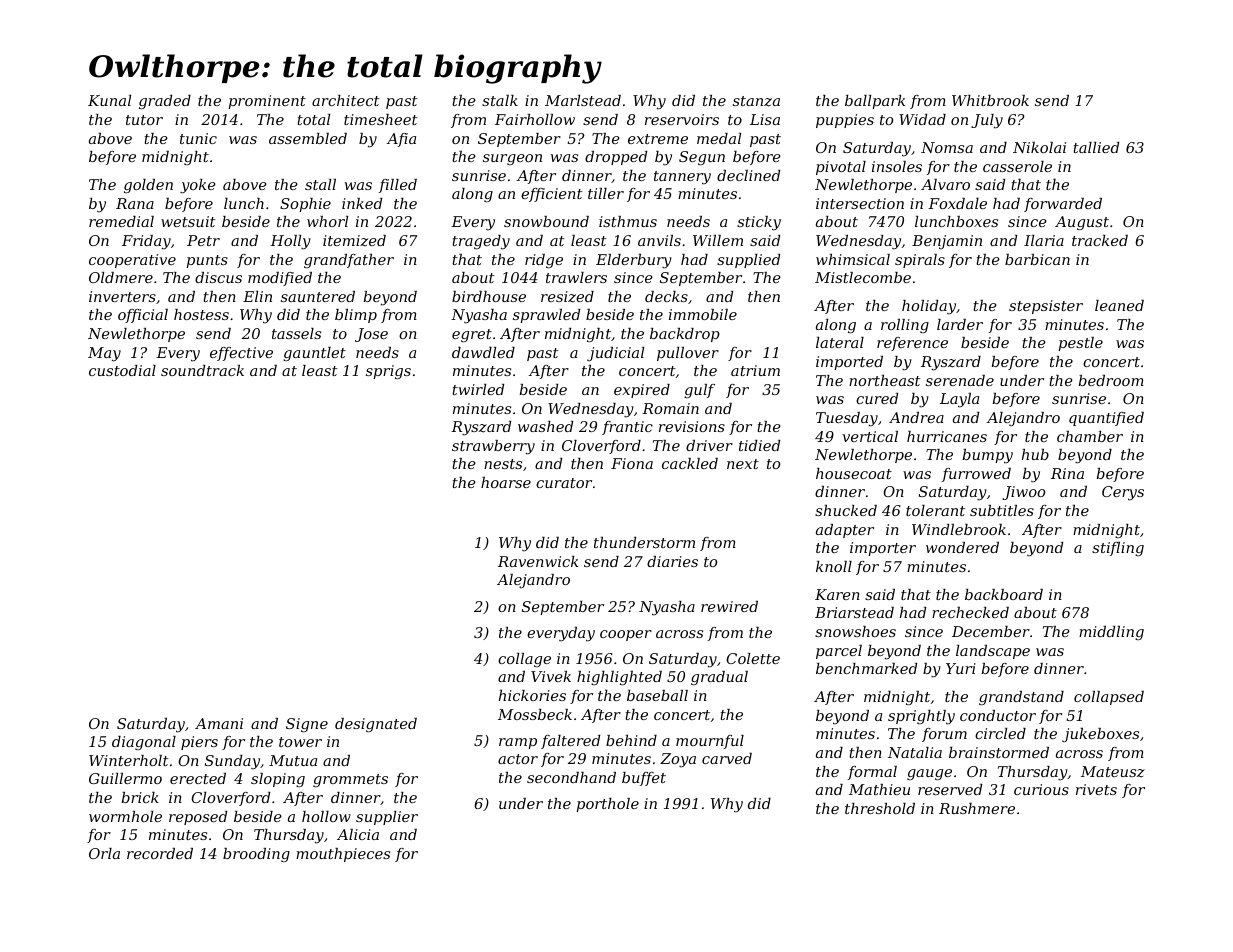 The height and width of the screenshot is (952, 1233). What do you see at coordinates (1100, 240) in the screenshot?
I see `tracked` at bounding box center [1100, 240].
